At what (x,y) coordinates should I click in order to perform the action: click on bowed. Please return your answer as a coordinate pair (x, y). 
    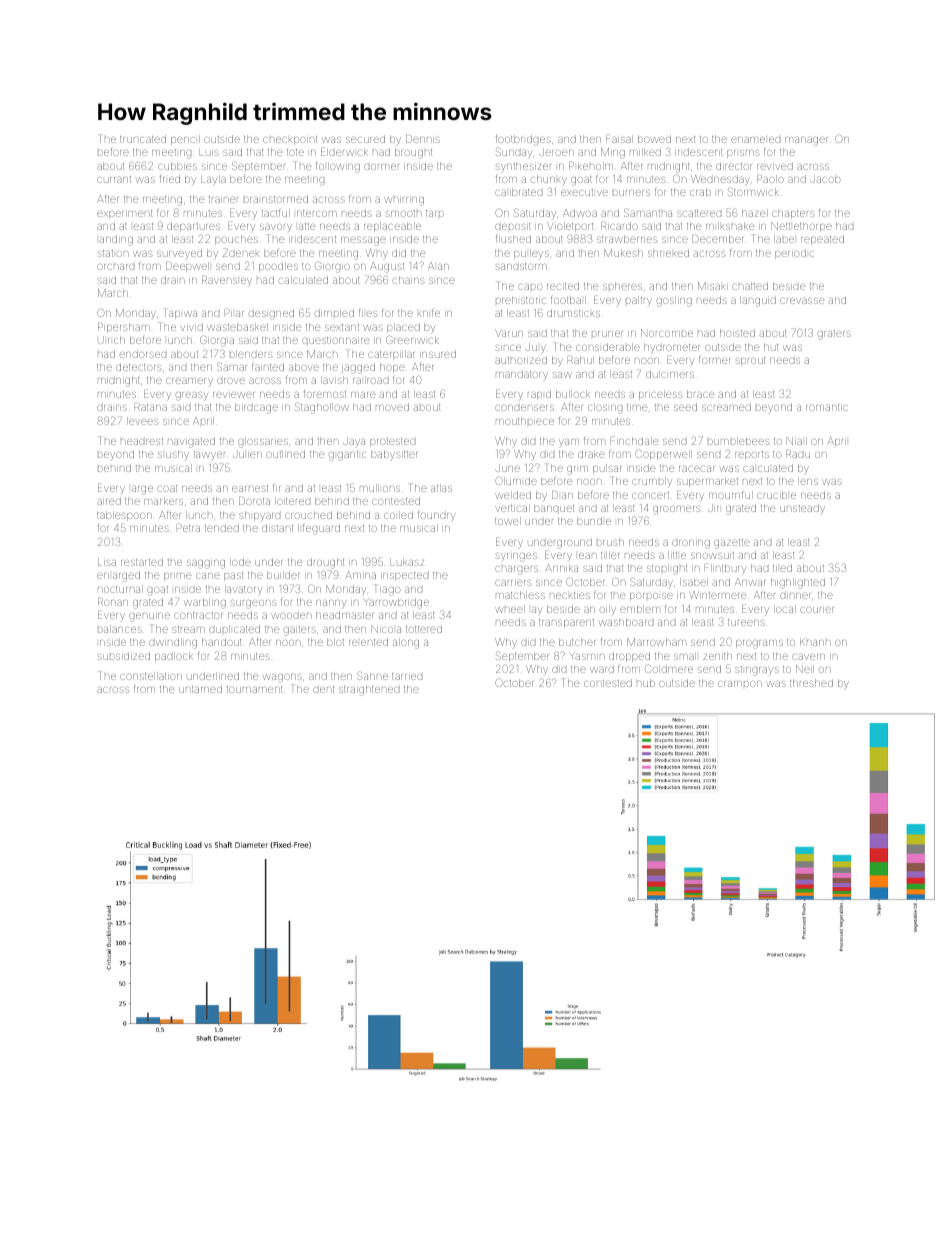
    Looking at the image, I should click on (654, 139).
